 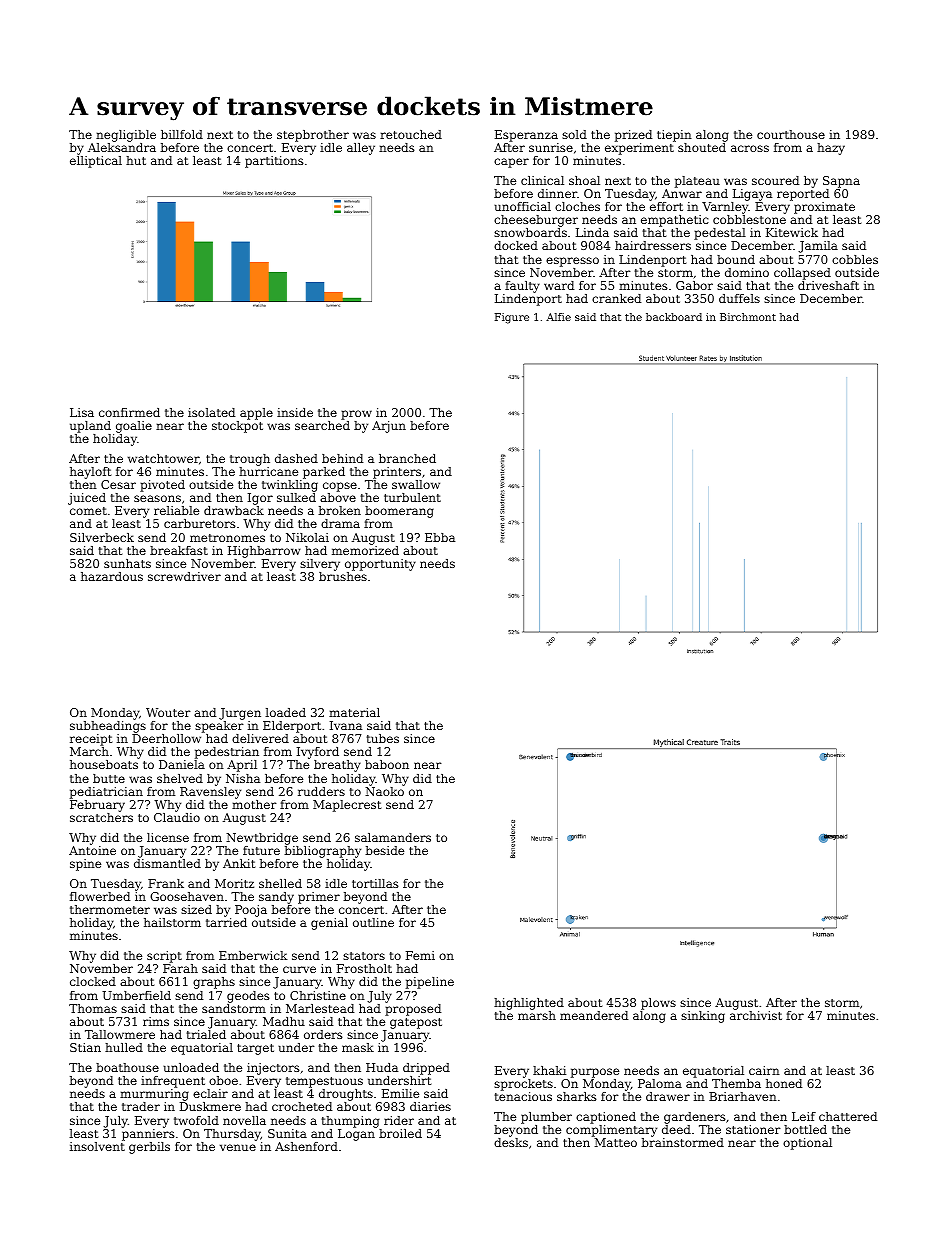 I want to click on Birchmont, so click(x=748, y=317).
